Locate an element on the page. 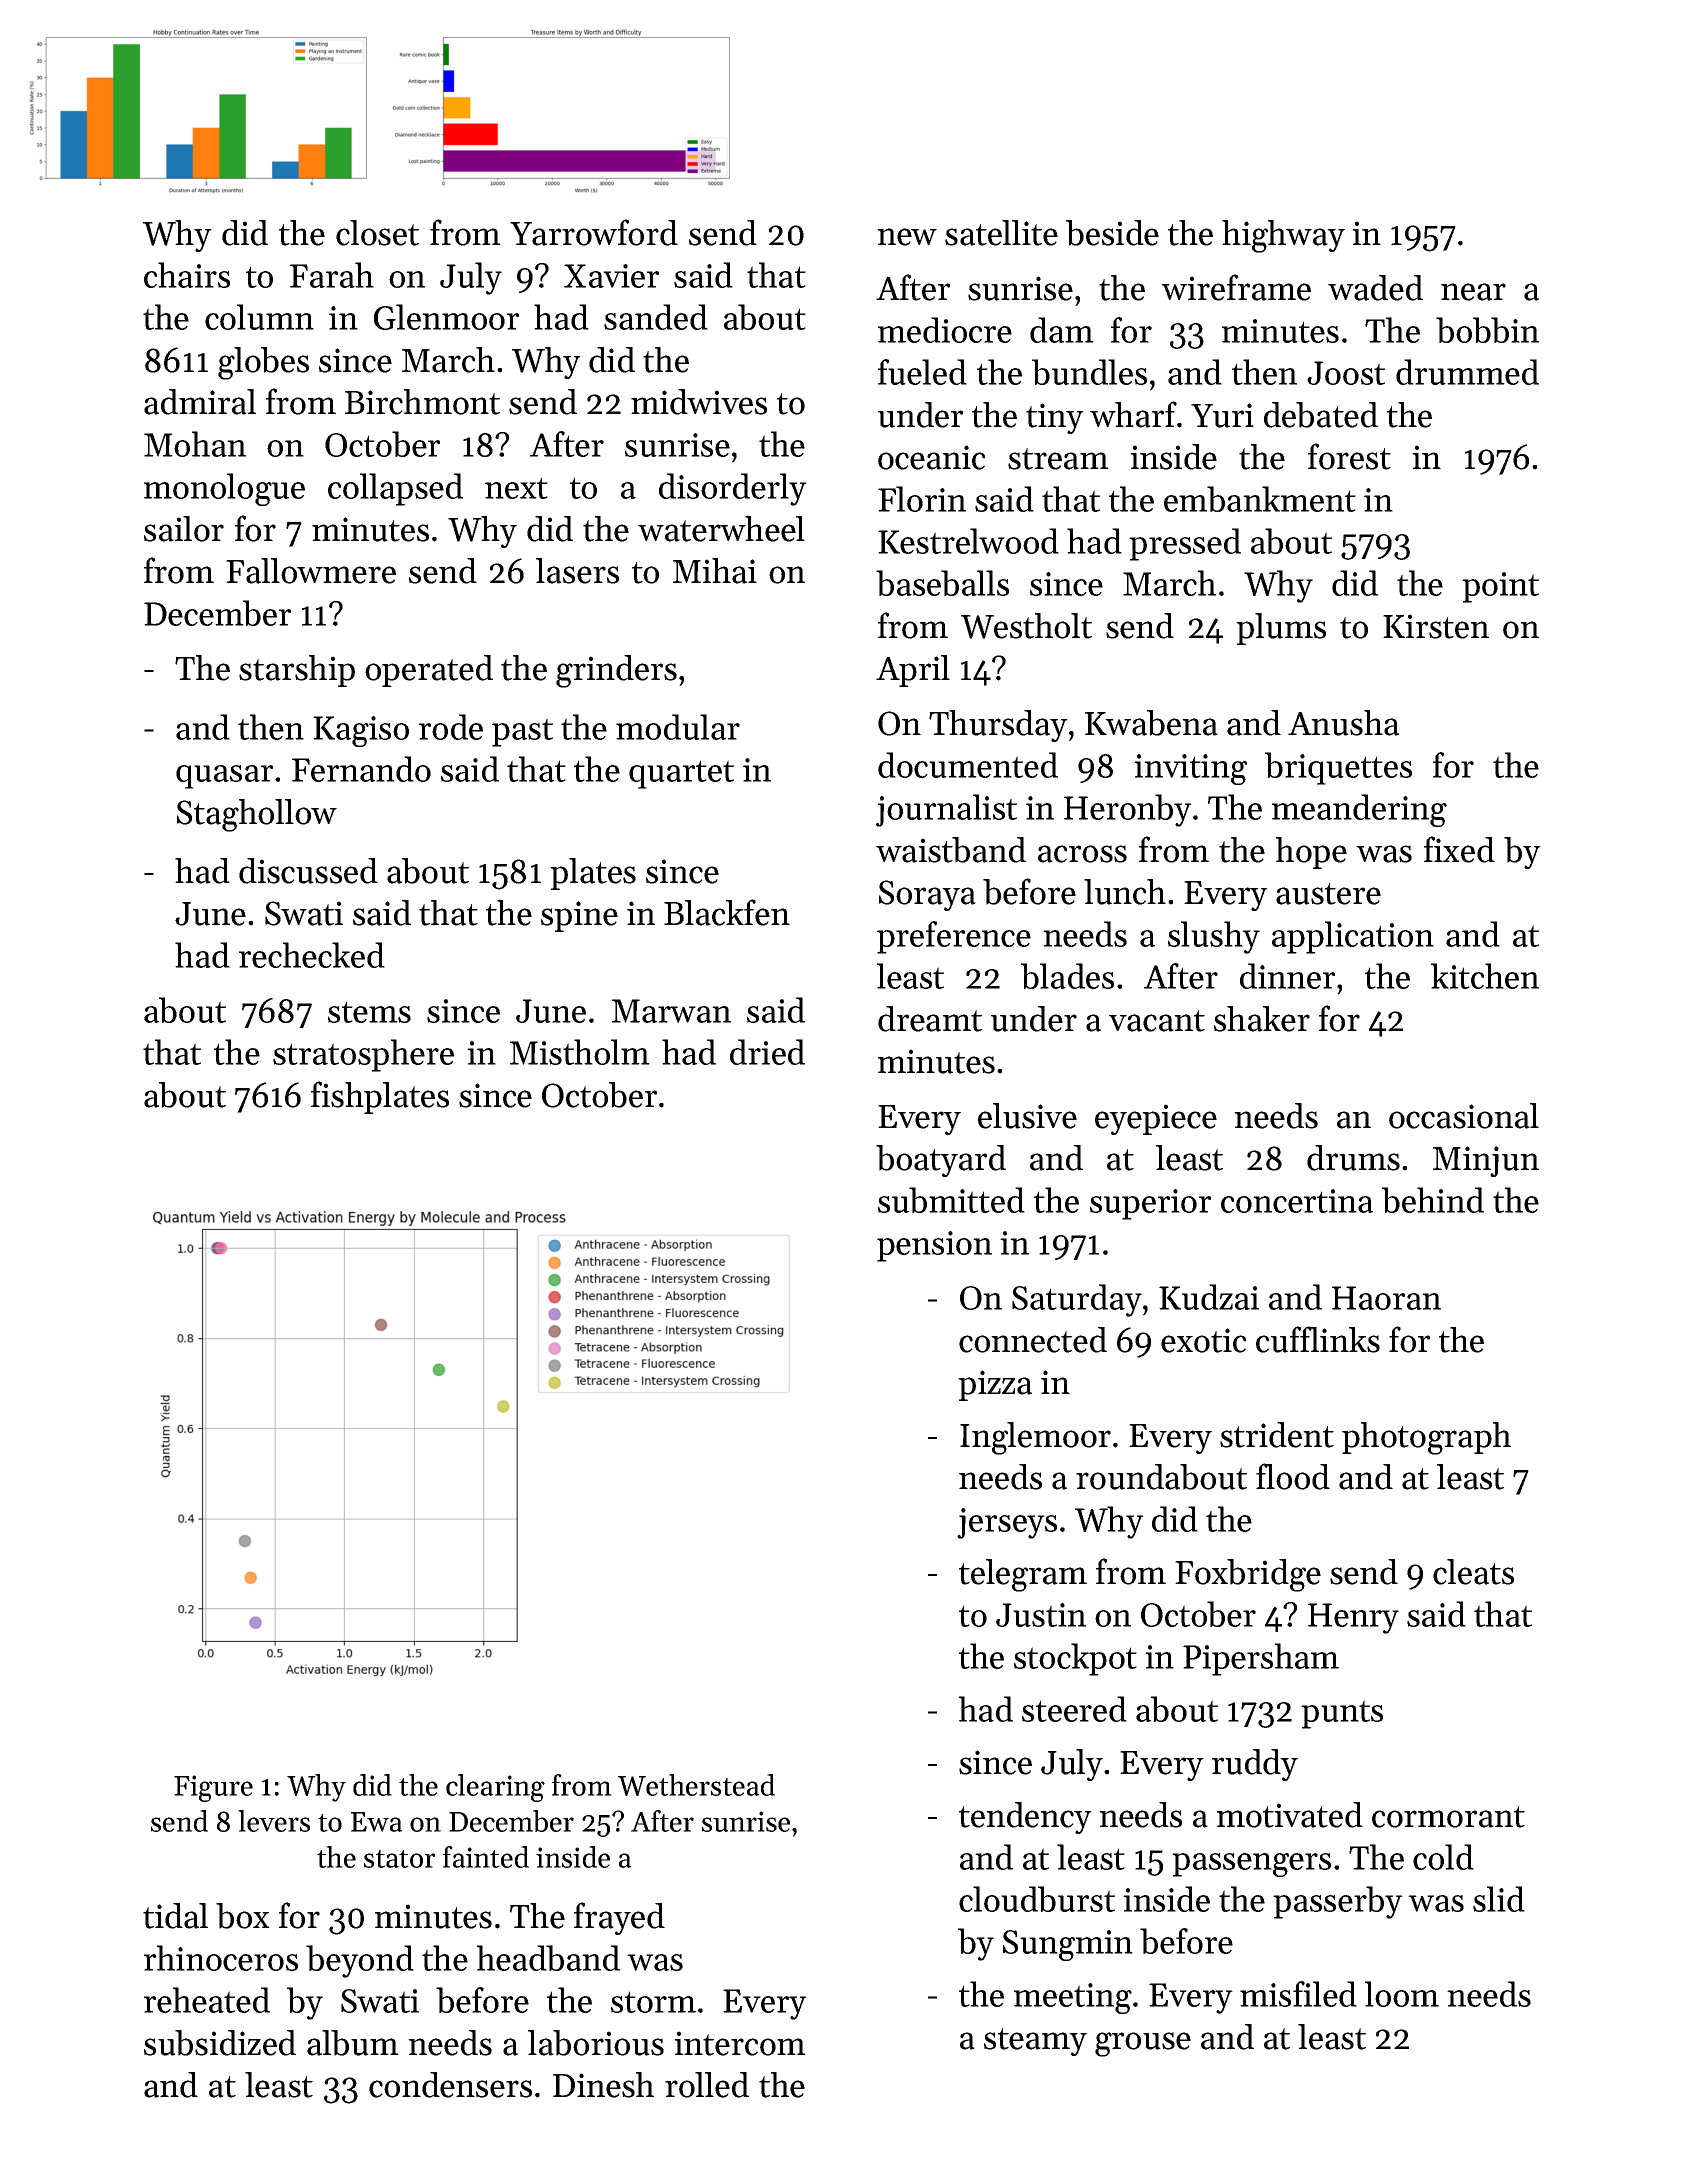 Image resolution: width=1683 pixels, height=2178 pixels. flood is located at coordinates (1293, 1476).
